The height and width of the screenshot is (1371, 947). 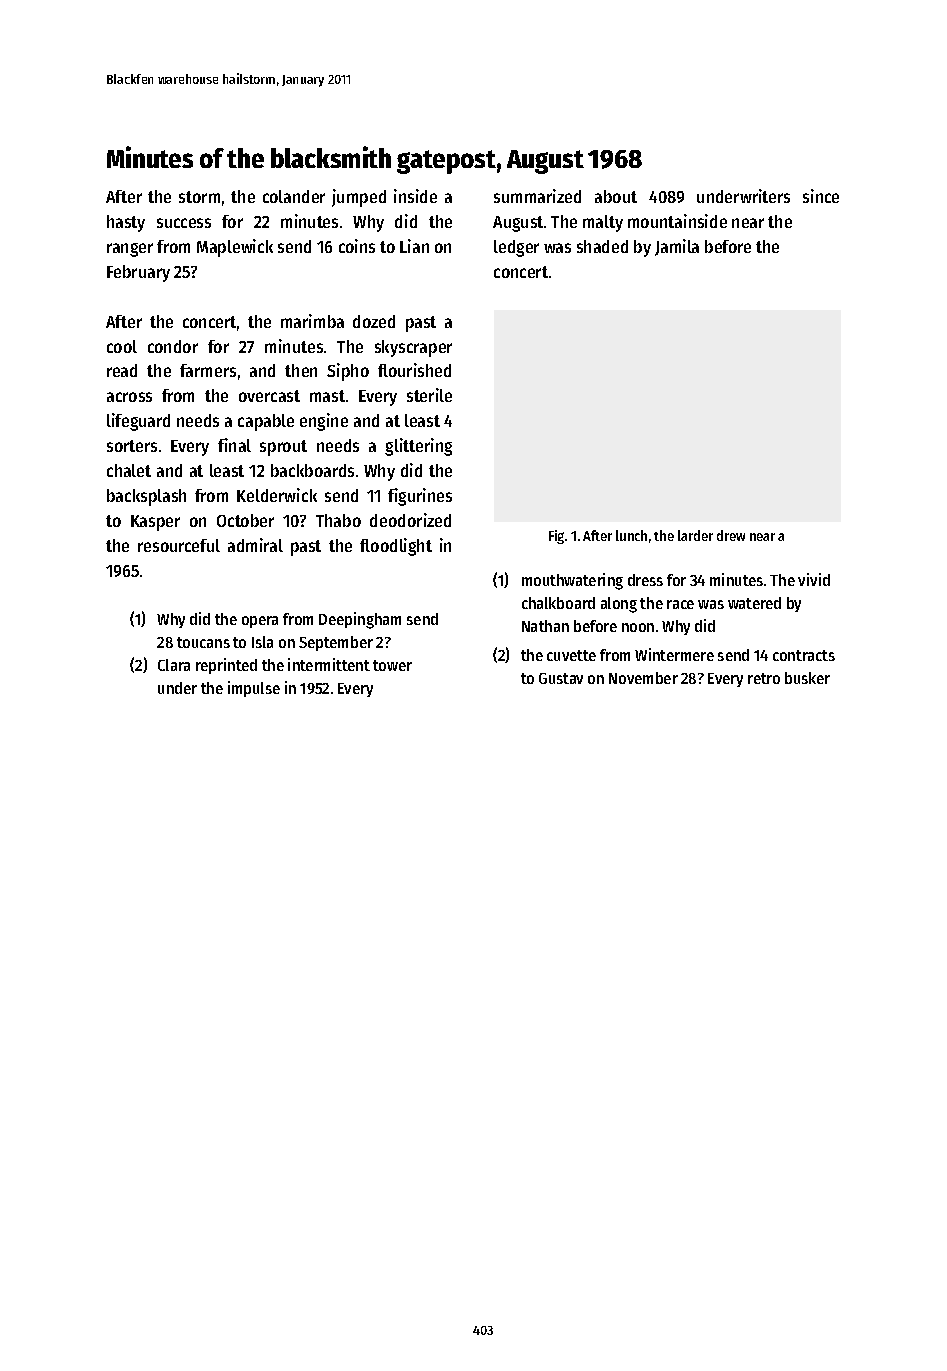 What do you see at coordinates (126, 223) in the screenshot?
I see `hasty` at bounding box center [126, 223].
